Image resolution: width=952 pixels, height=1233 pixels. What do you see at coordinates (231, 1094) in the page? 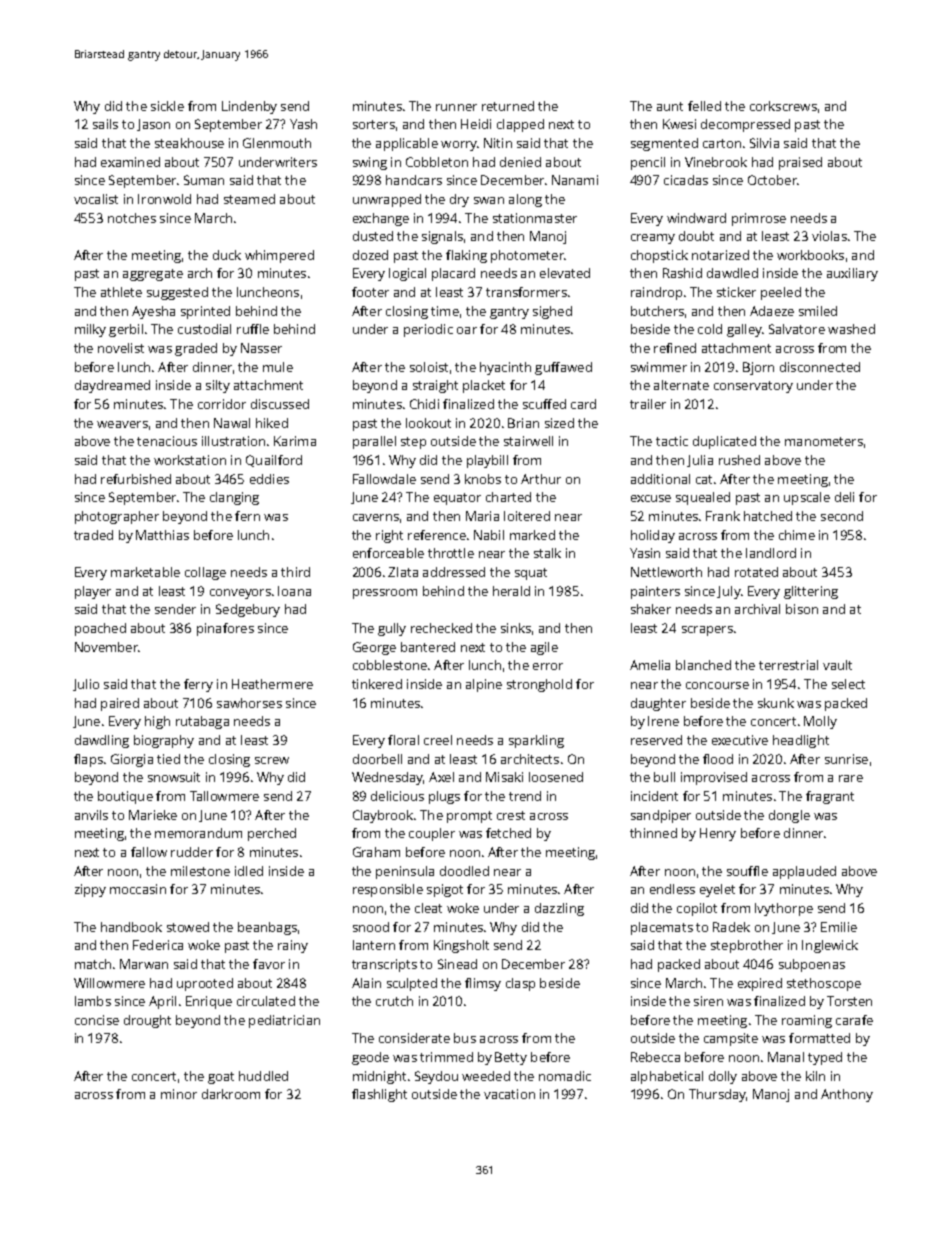
I see `darkroom` at bounding box center [231, 1094].
